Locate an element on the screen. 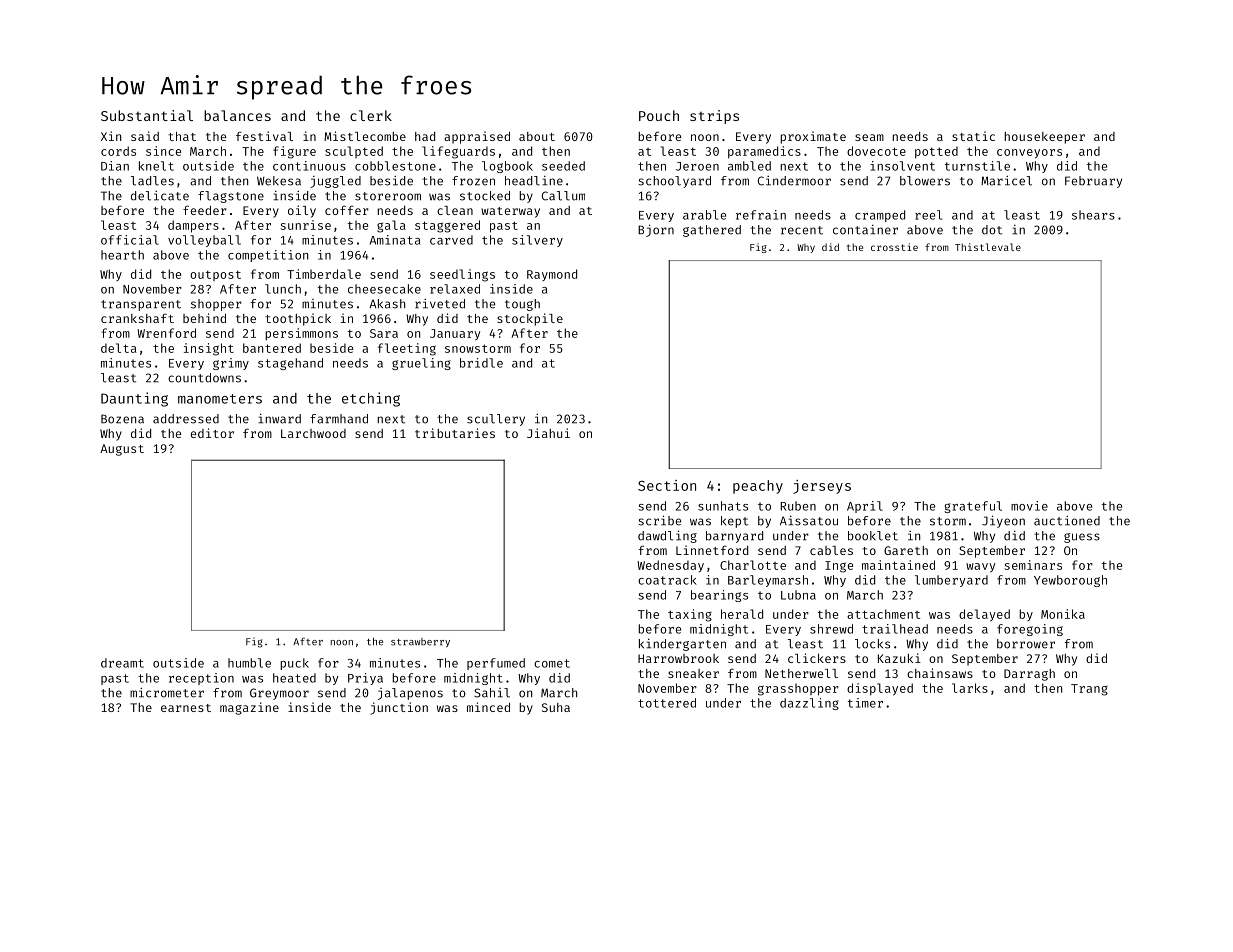  peachy is located at coordinates (758, 487).
